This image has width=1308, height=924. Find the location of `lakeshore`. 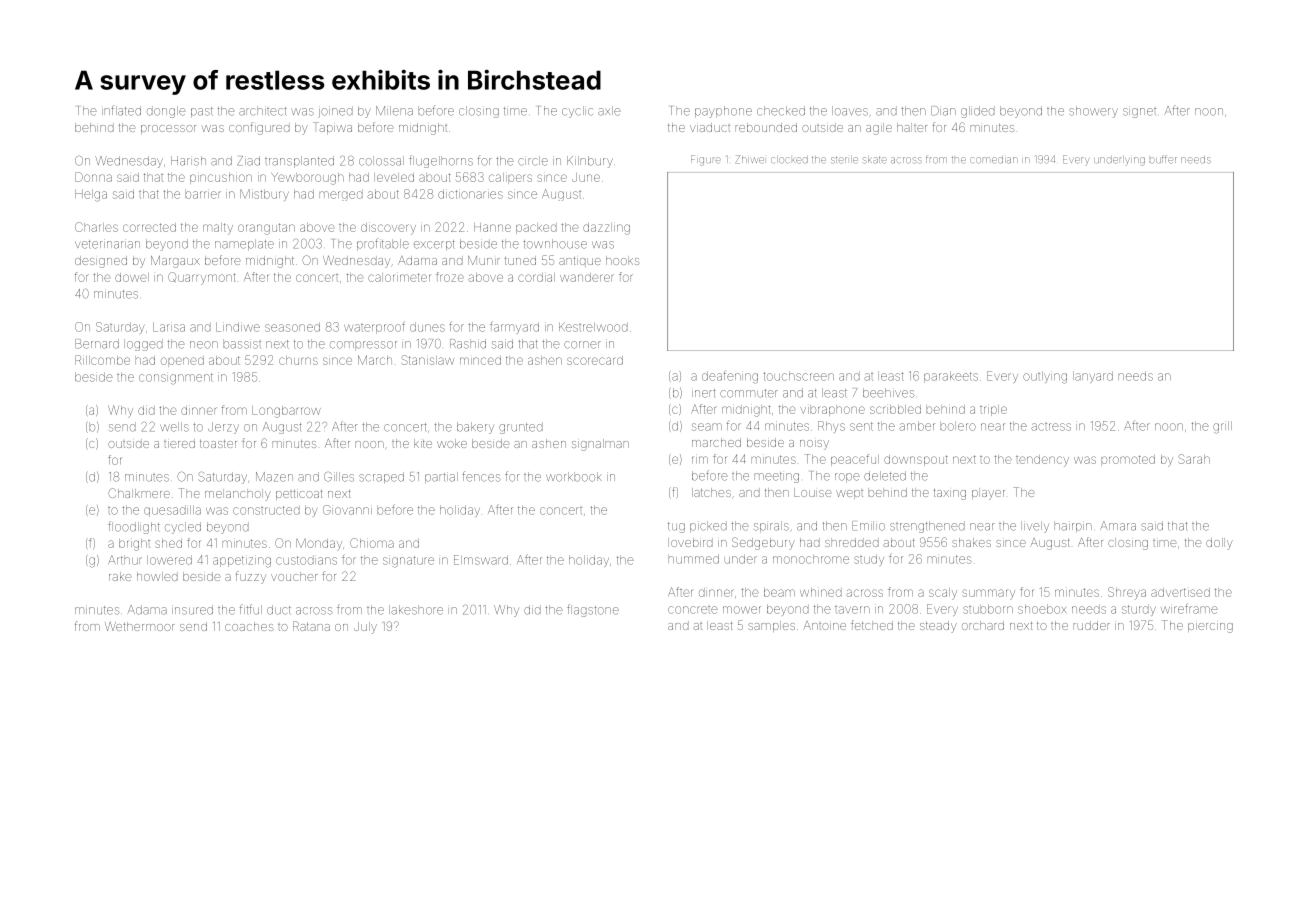

lakeshore is located at coordinates (416, 610).
